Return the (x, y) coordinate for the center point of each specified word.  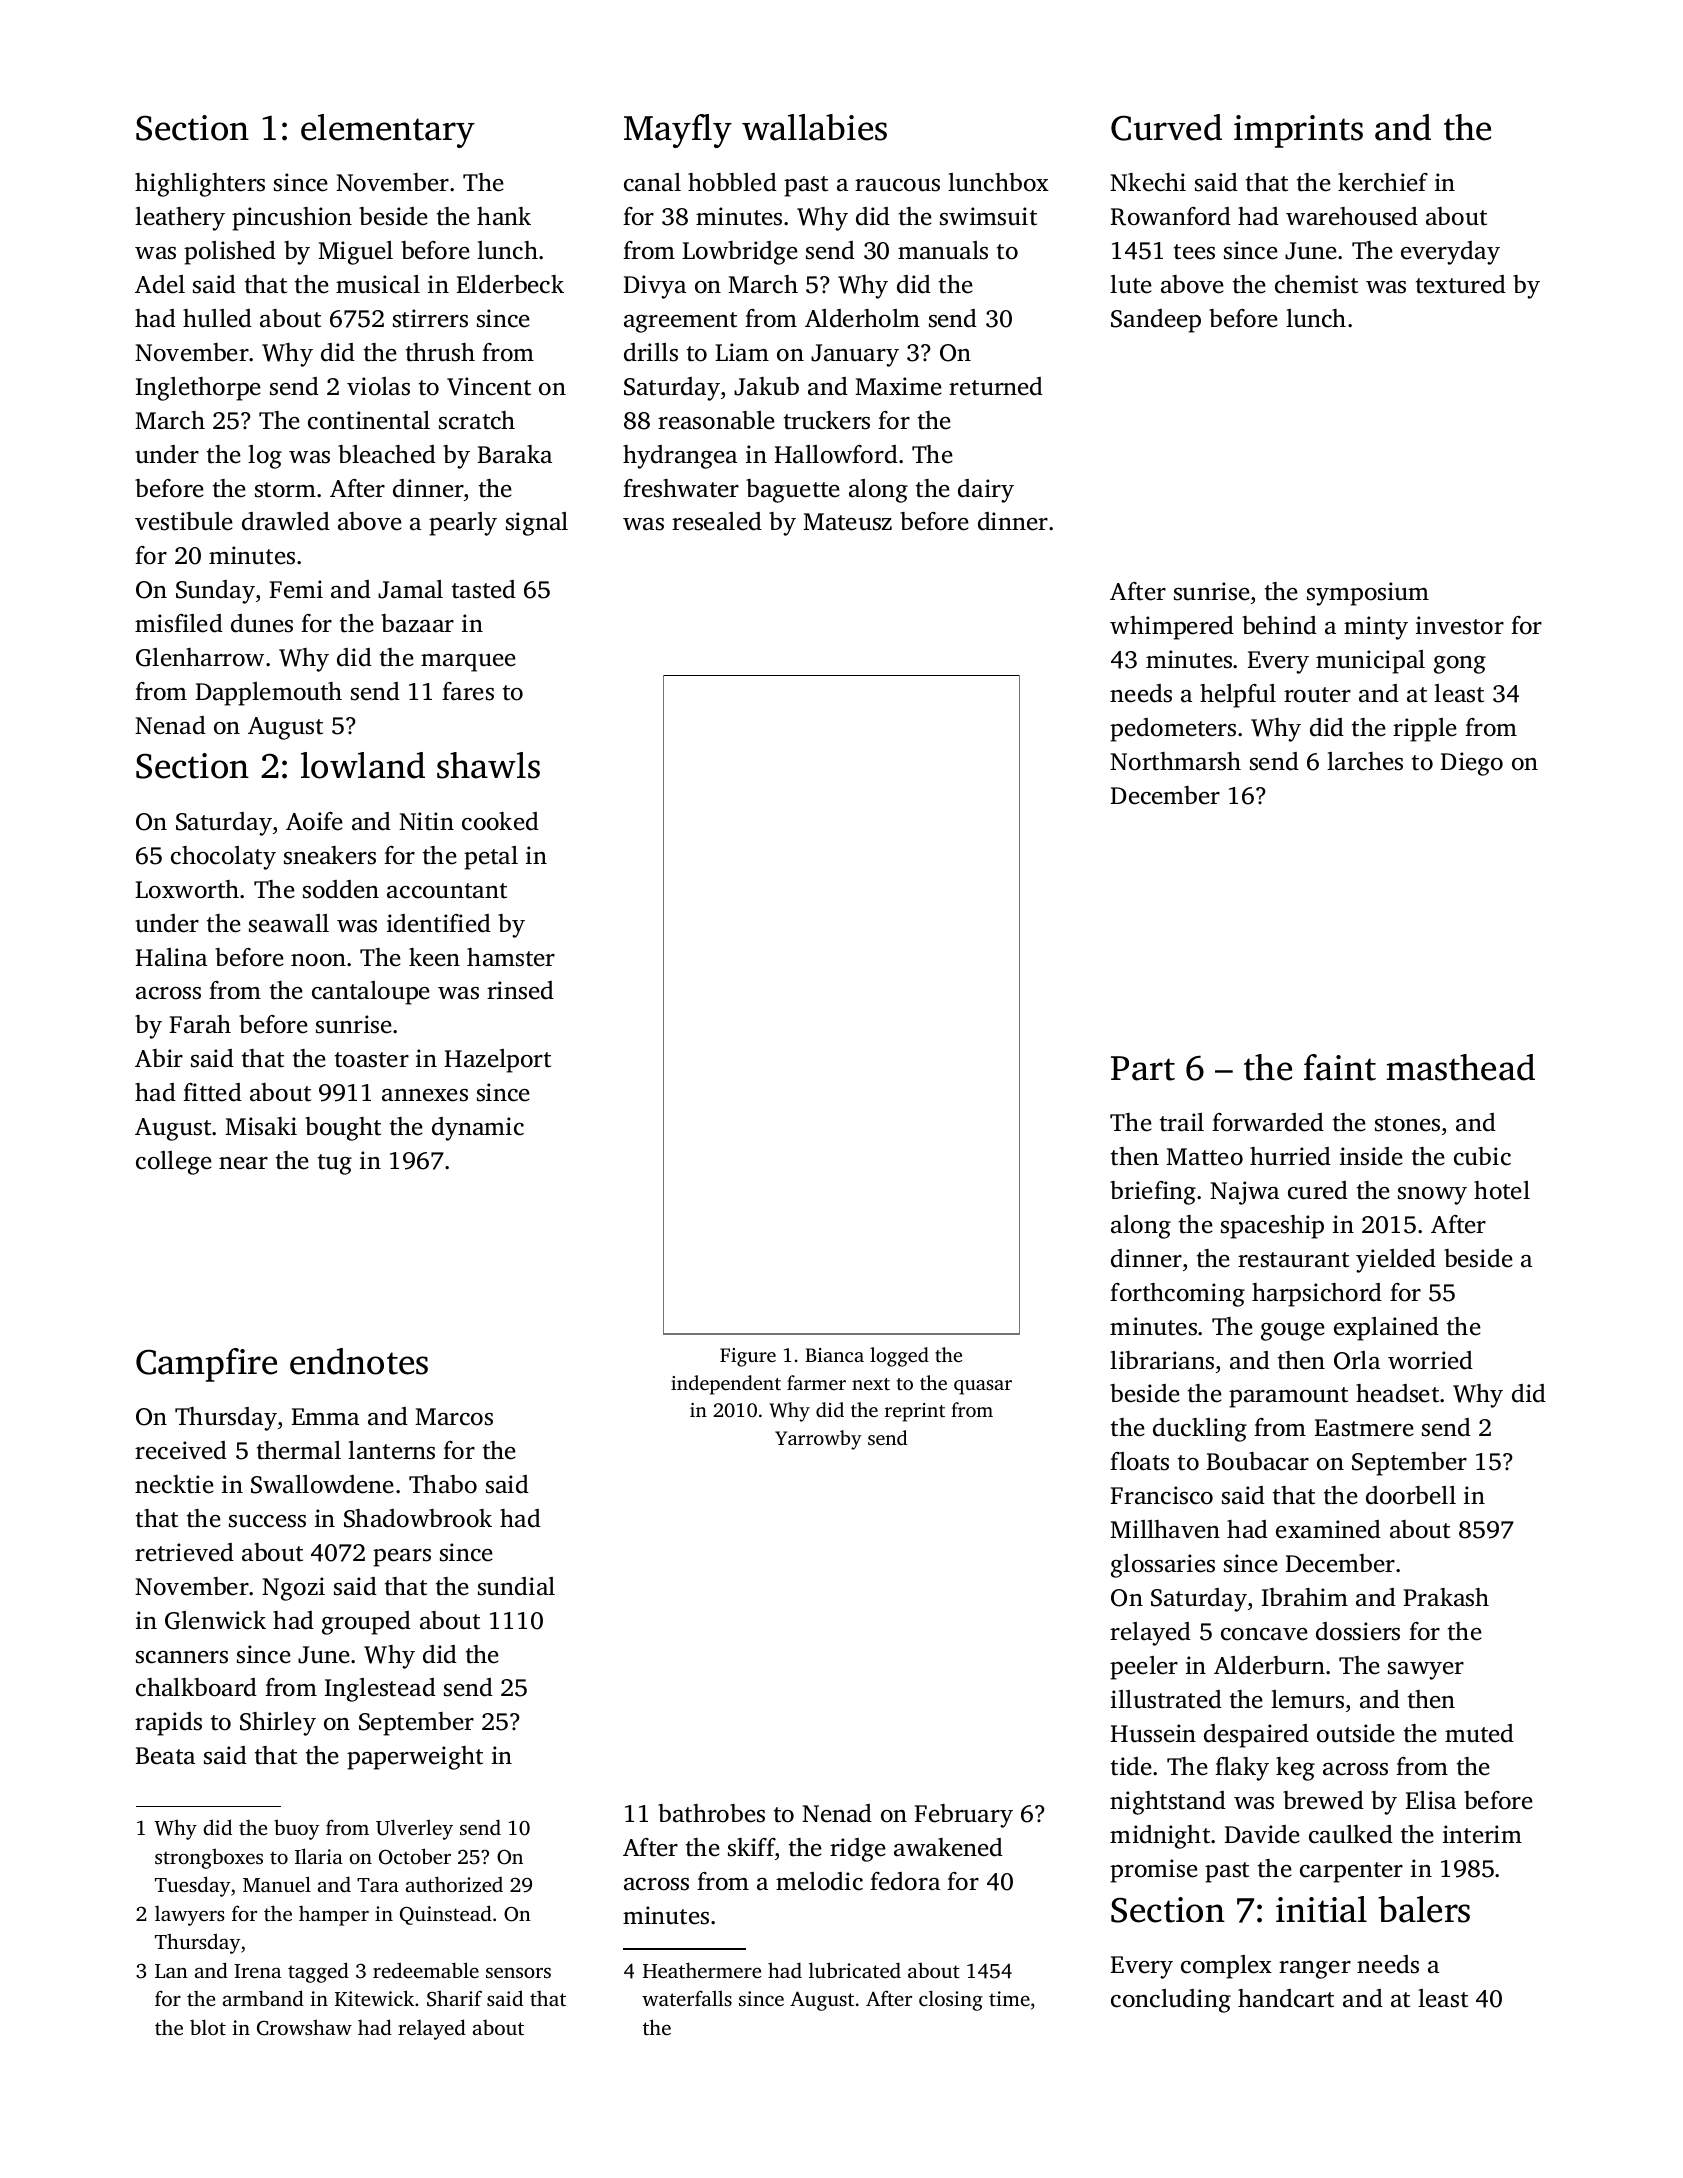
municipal (1370, 662)
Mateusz (847, 522)
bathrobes (711, 1813)
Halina (171, 957)
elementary (388, 131)
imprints (1298, 131)
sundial (516, 1586)
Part (1143, 1068)
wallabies (814, 127)
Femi (296, 589)
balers (1424, 1909)
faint (1340, 1067)
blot (208, 2027)
